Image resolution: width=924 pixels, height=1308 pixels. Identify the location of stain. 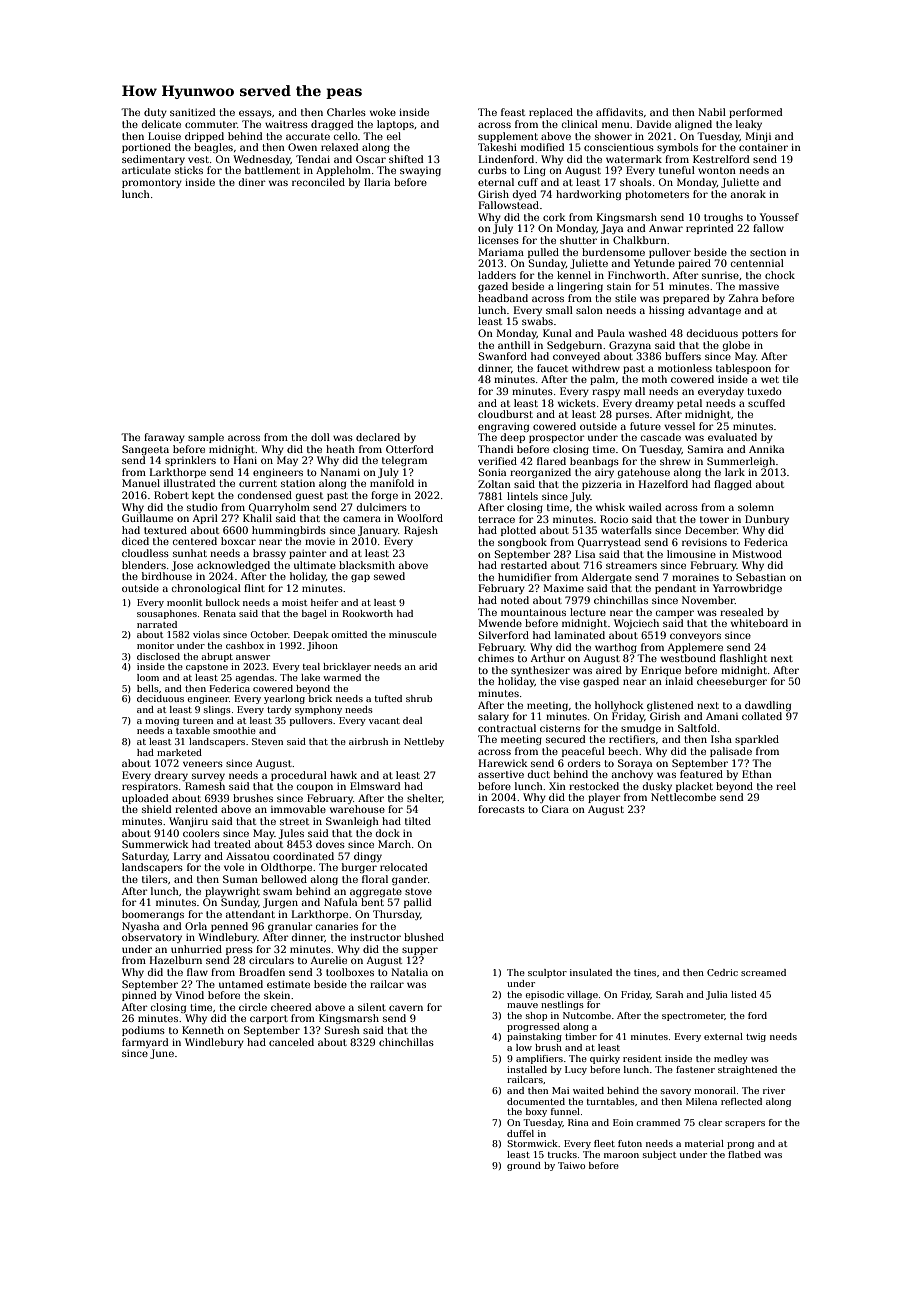
(619, 286).
